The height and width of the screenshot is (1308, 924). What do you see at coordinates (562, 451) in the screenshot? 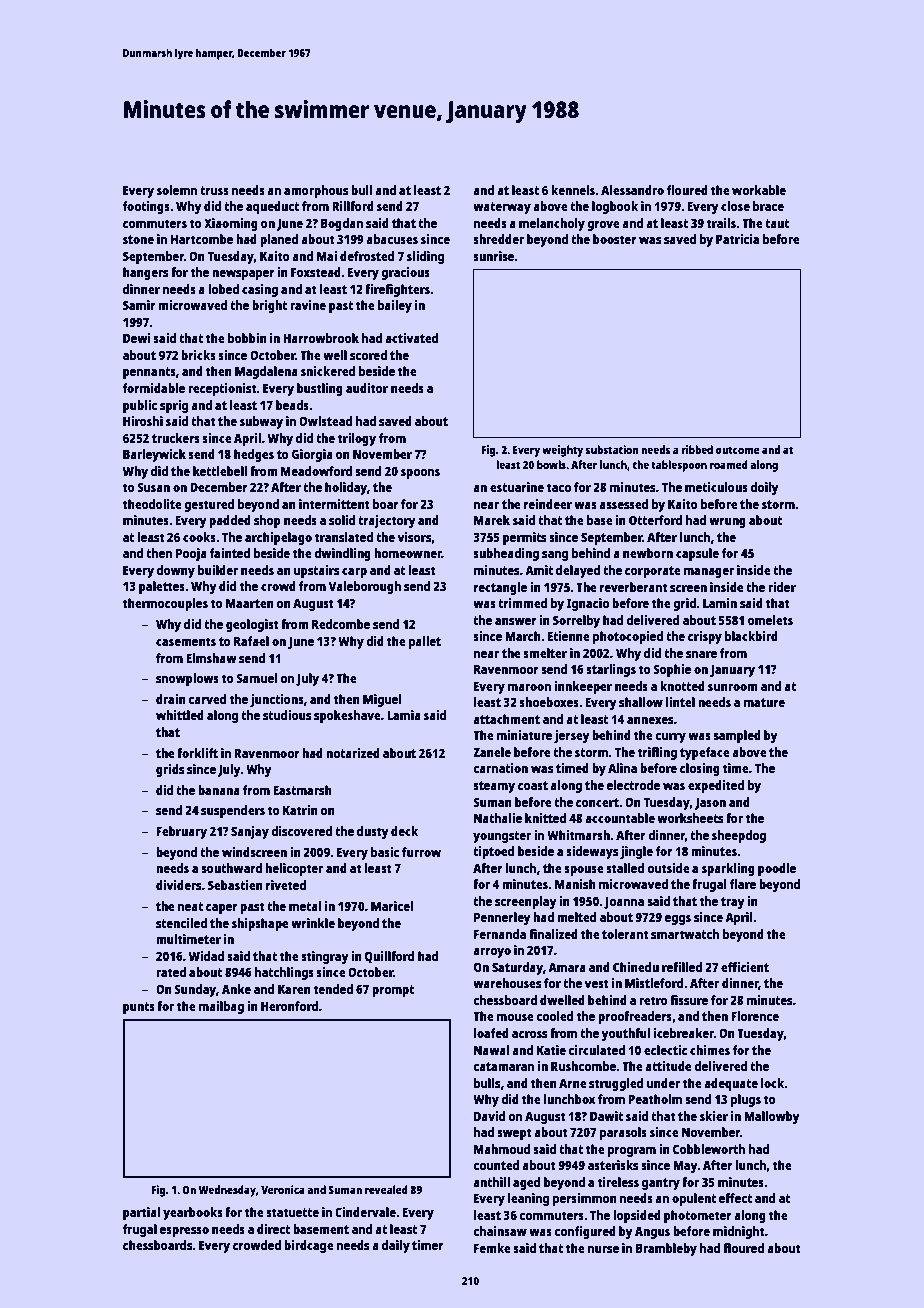
I see `weighty` at bounding box center [562, 451].
